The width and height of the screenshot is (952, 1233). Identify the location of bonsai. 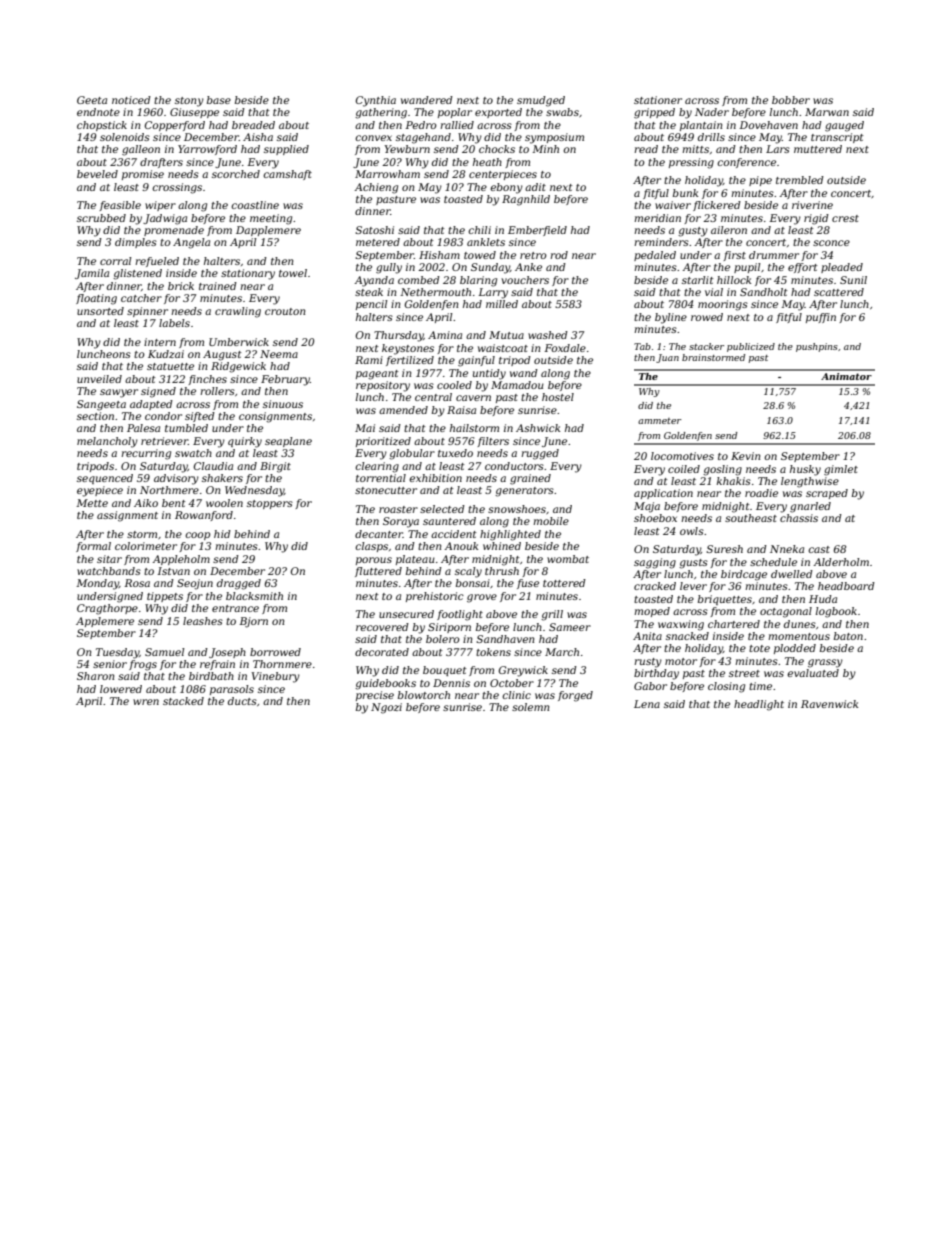
(473, 583).
